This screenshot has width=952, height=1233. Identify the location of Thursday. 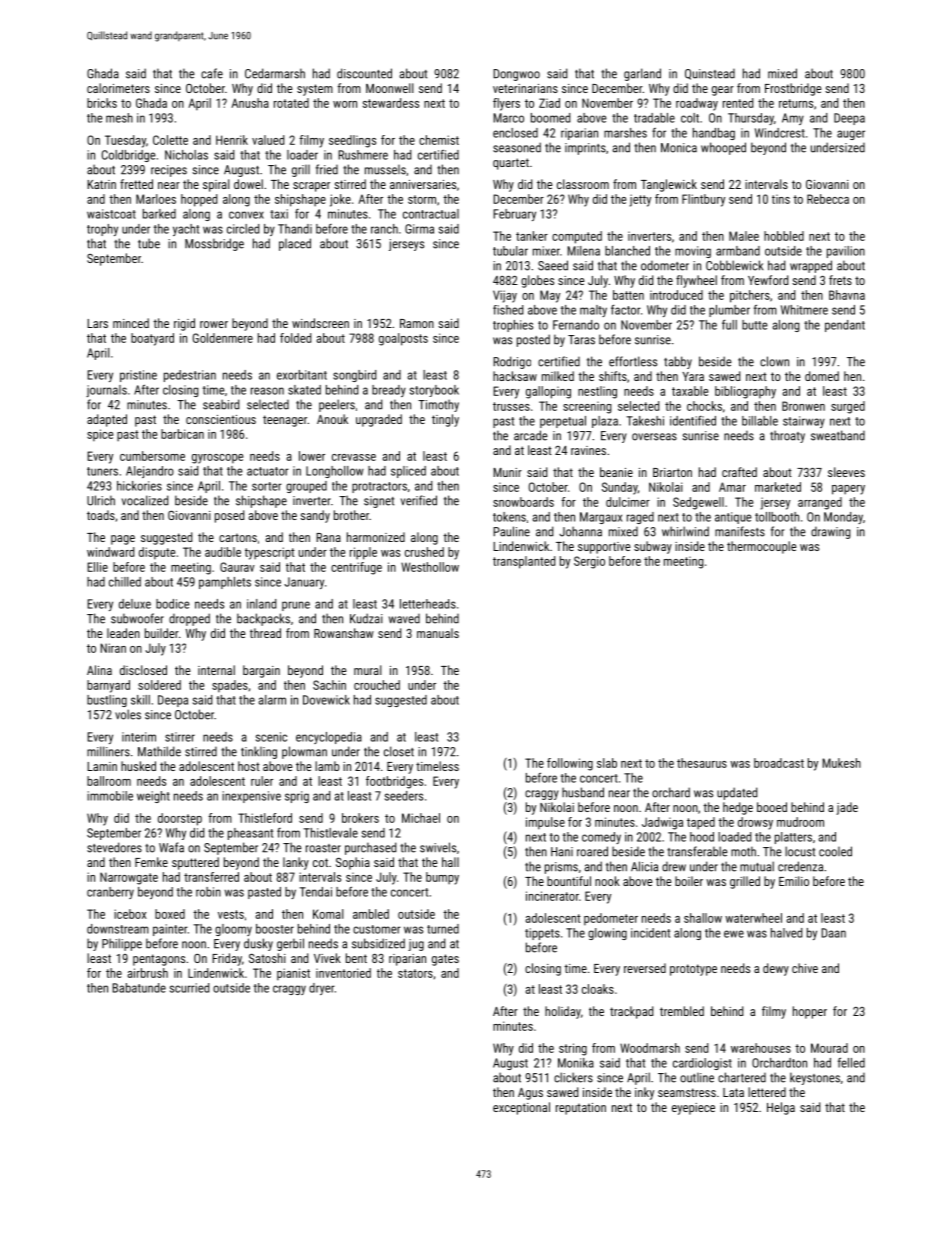
(751, 119).
